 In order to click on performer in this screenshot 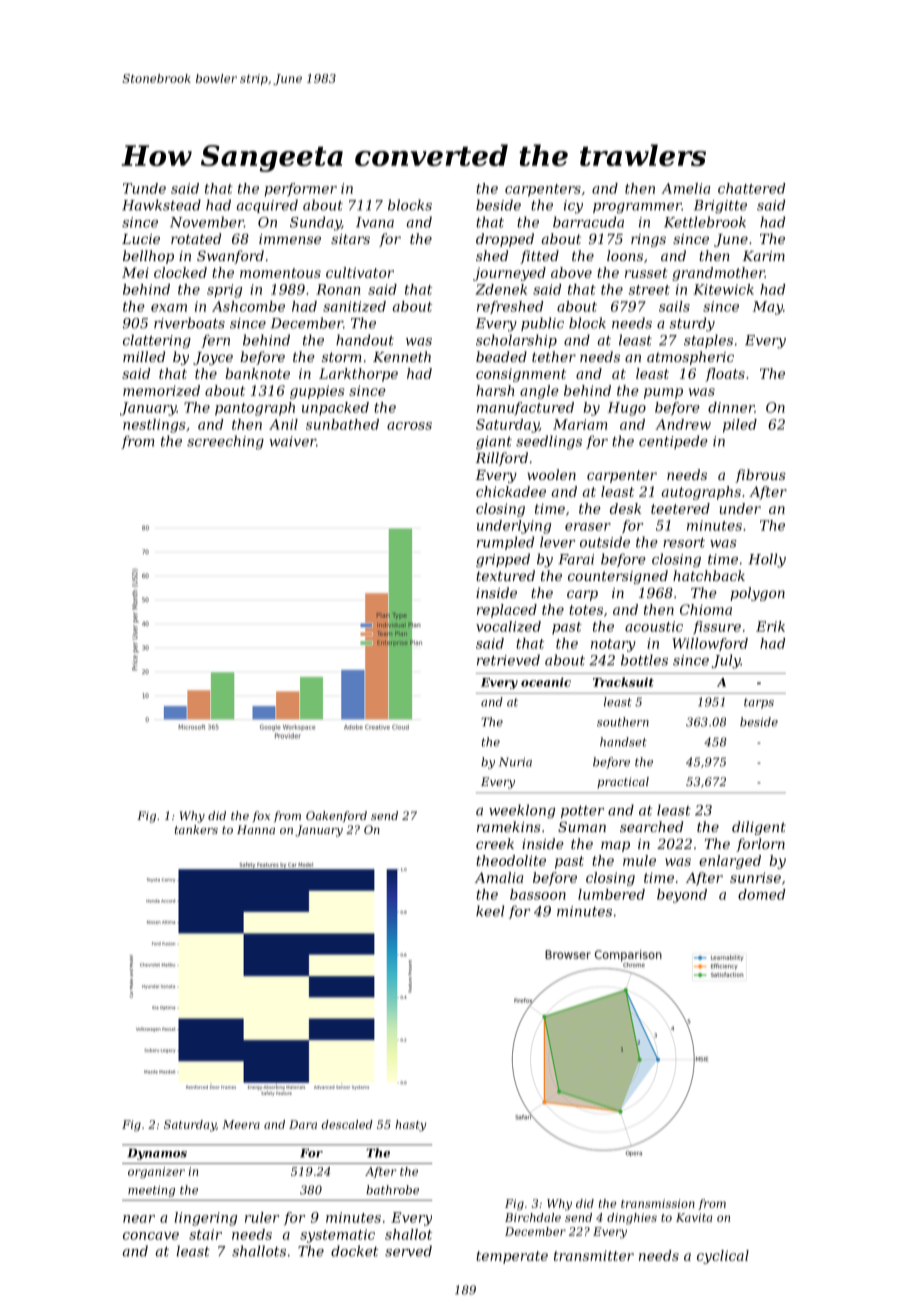, I will do `click(301, 190)`.
